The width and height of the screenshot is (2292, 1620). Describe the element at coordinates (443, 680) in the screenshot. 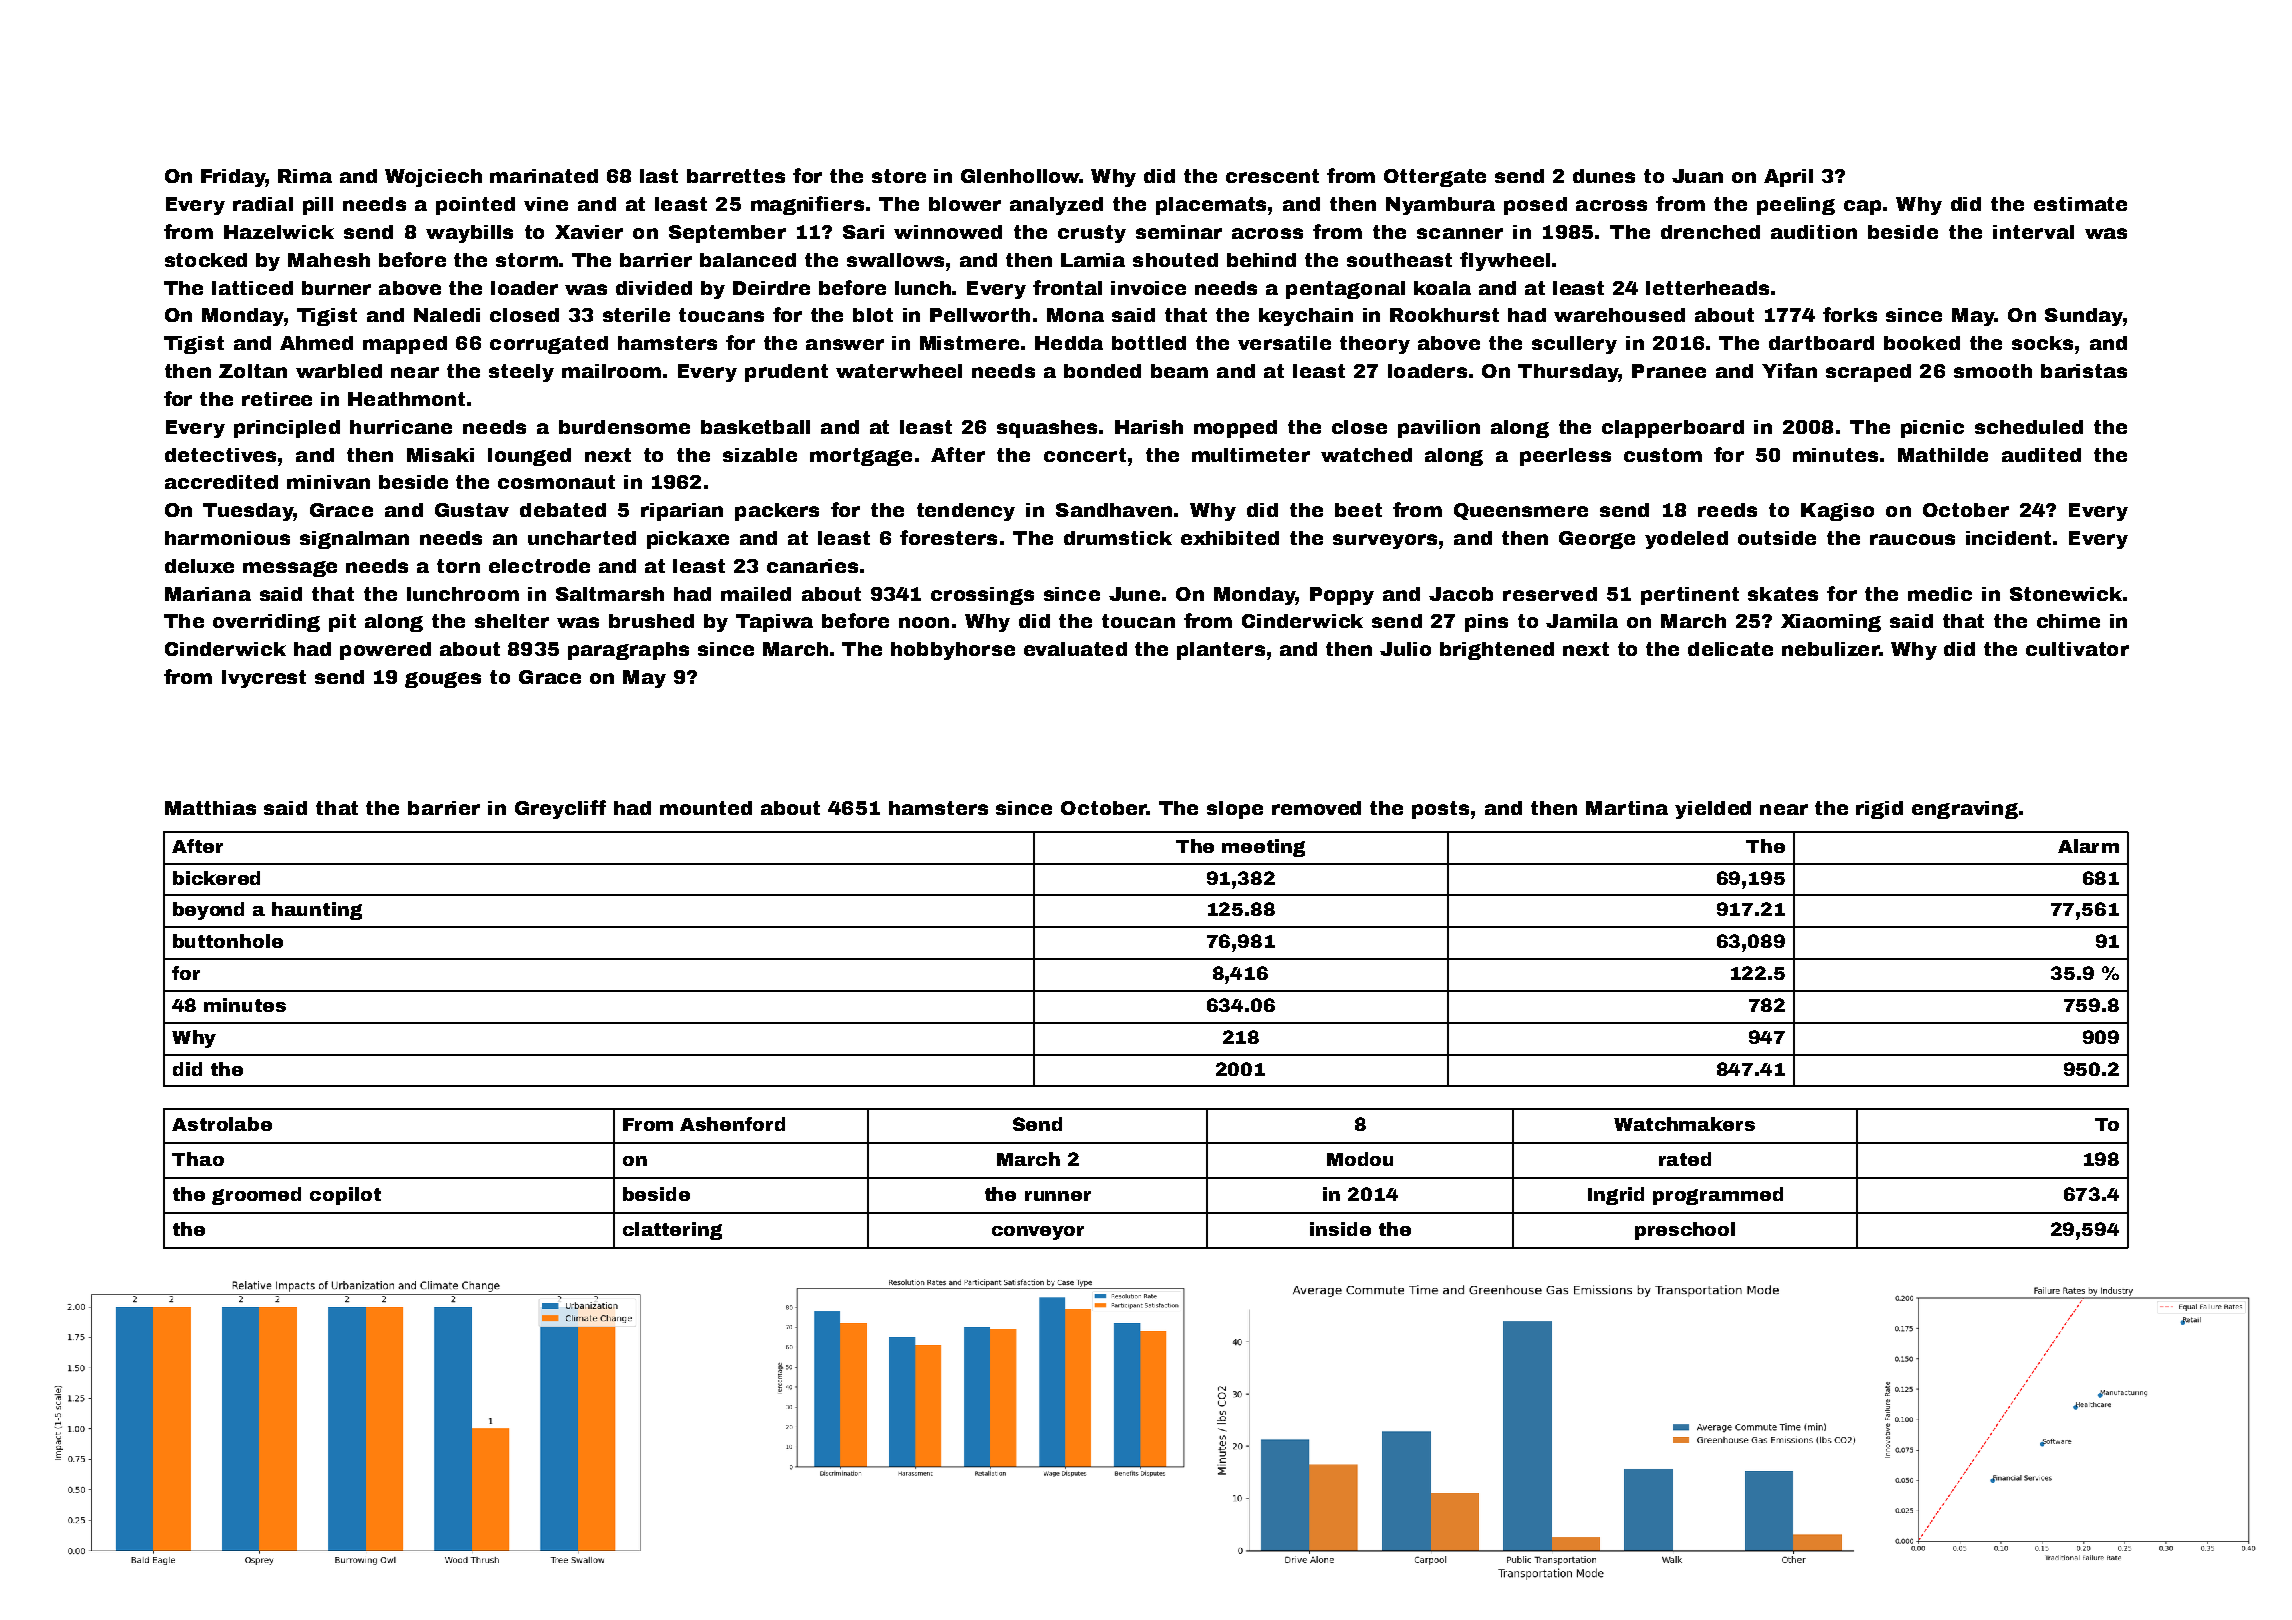

I see `gouges` at that location.
